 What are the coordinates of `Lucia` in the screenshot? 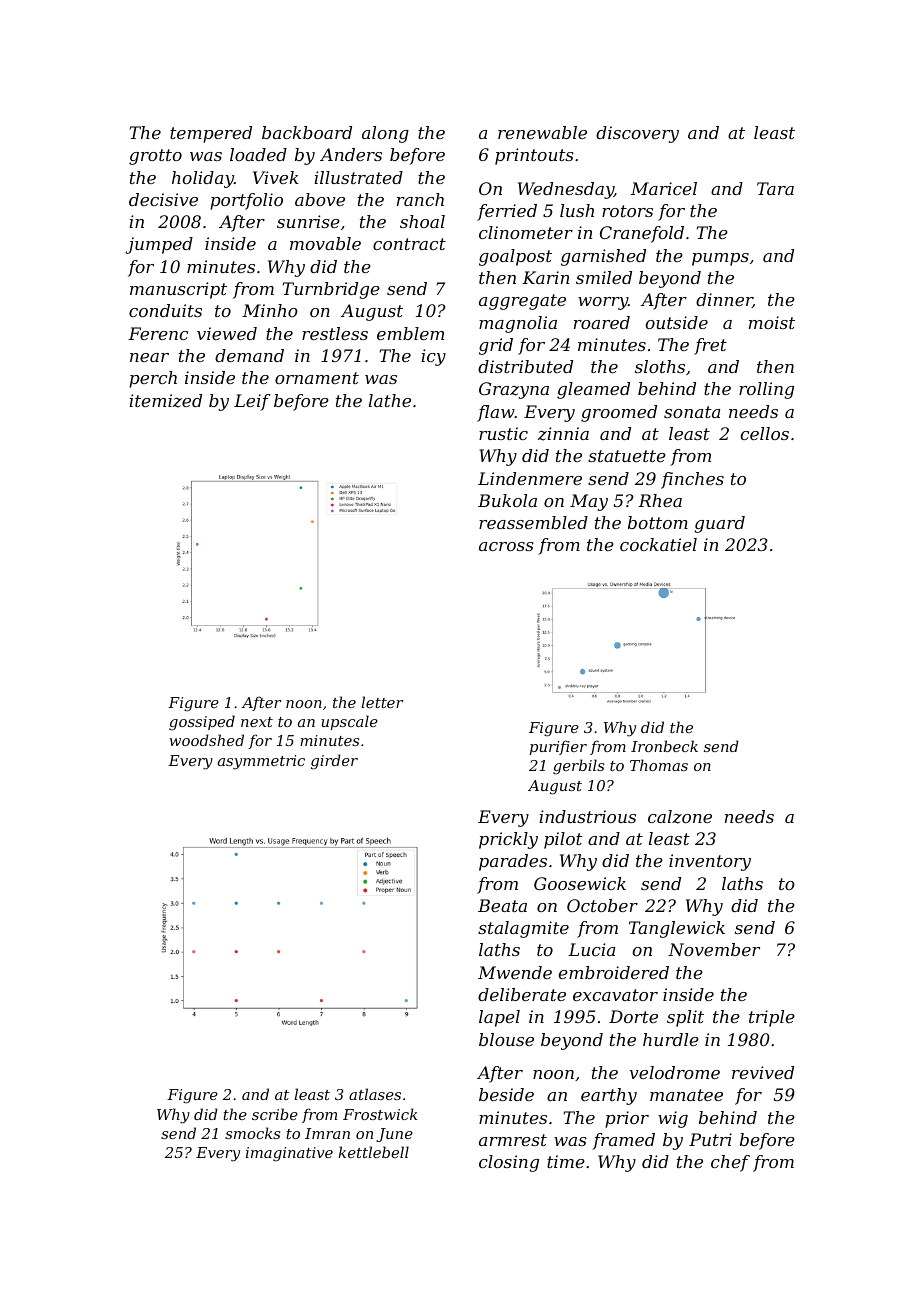 It's located at (591, 949).
